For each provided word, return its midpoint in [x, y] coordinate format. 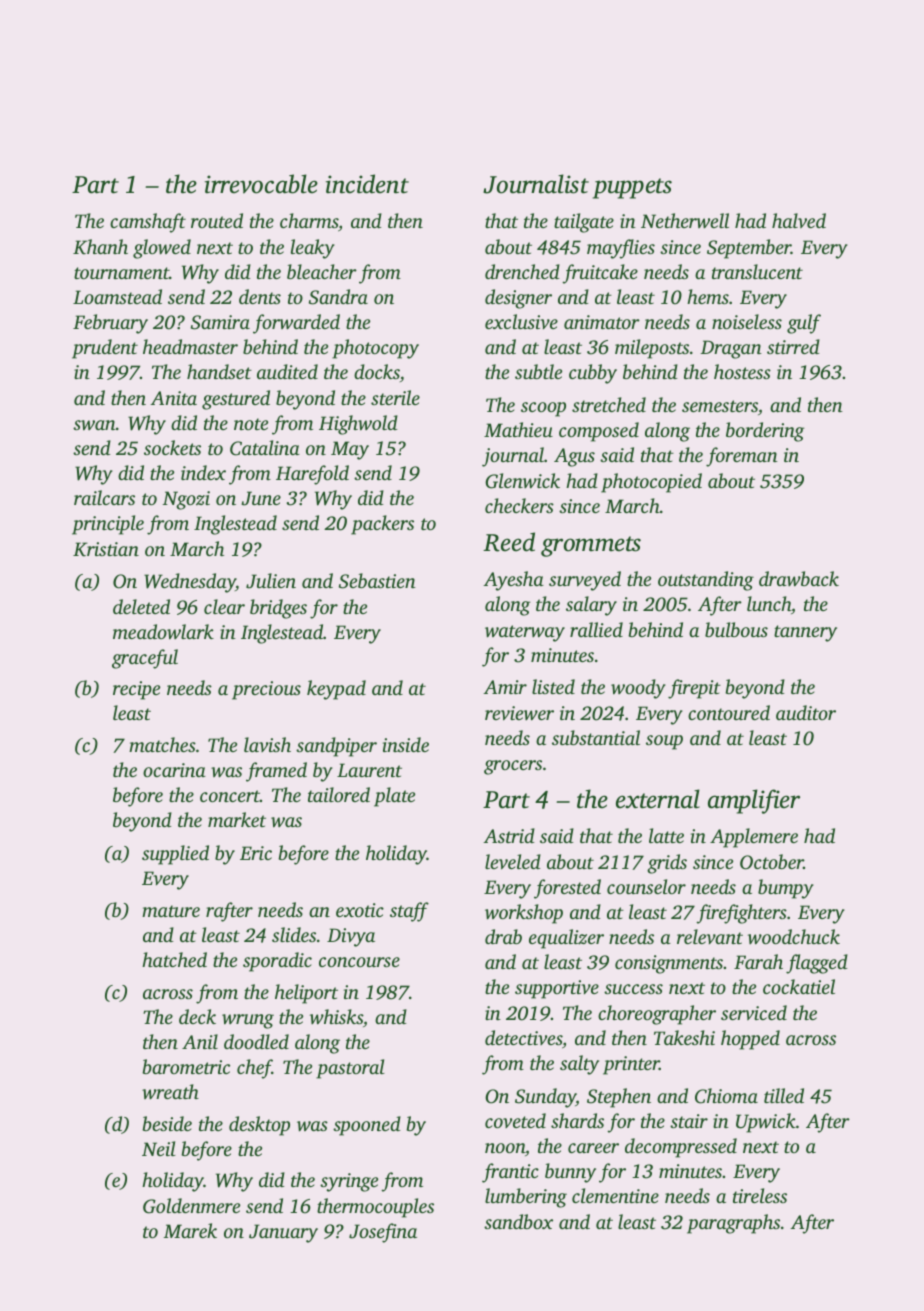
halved [799, 220]
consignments [669, 964]
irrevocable [261, 184]
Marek [190, 1230]
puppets [632, 188]
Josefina [383, 1233]
